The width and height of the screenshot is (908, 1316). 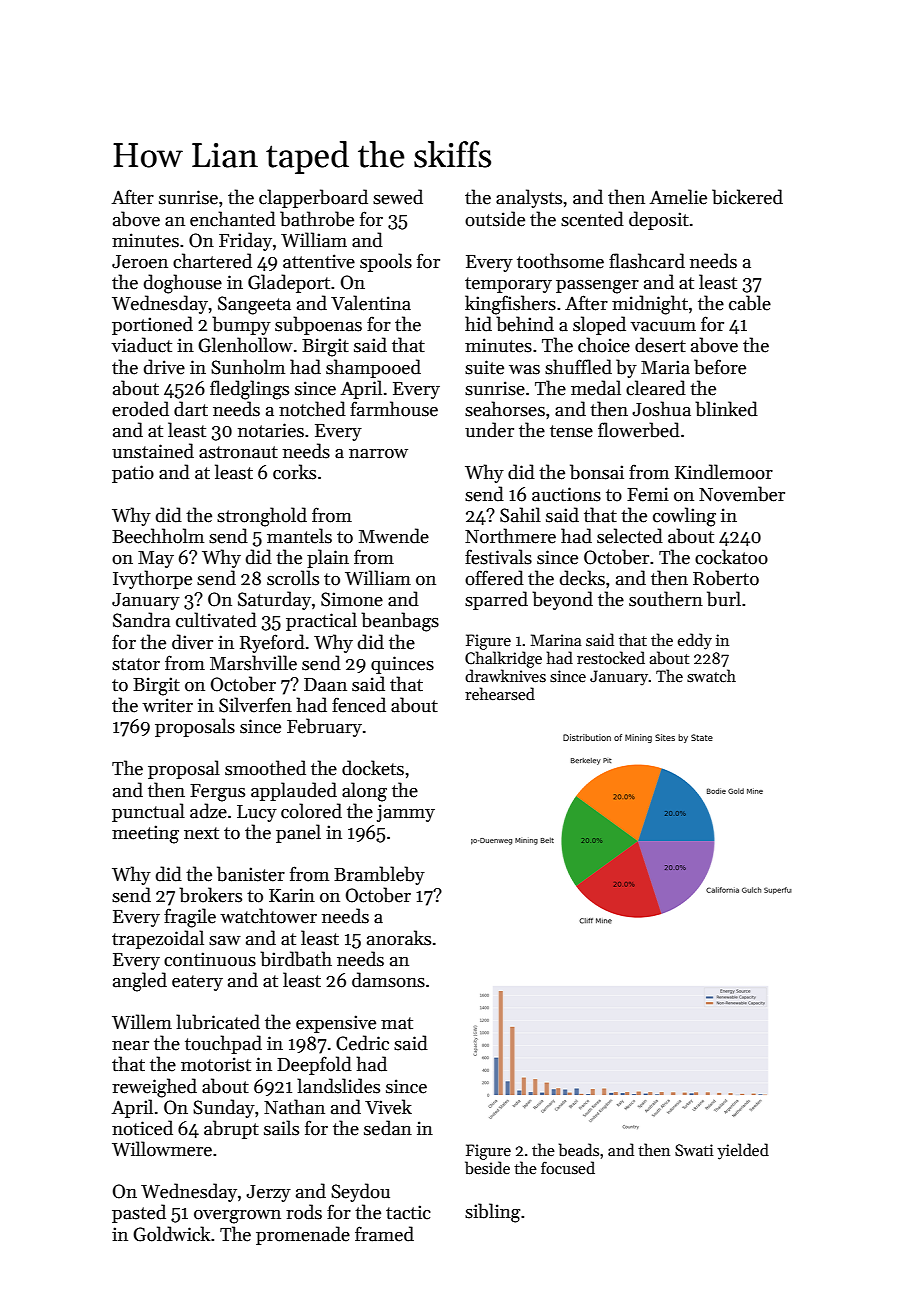 What do you see at coordinates (592, 219) in the screenshot?
I see `scented` at bounding box center [592, 219].
